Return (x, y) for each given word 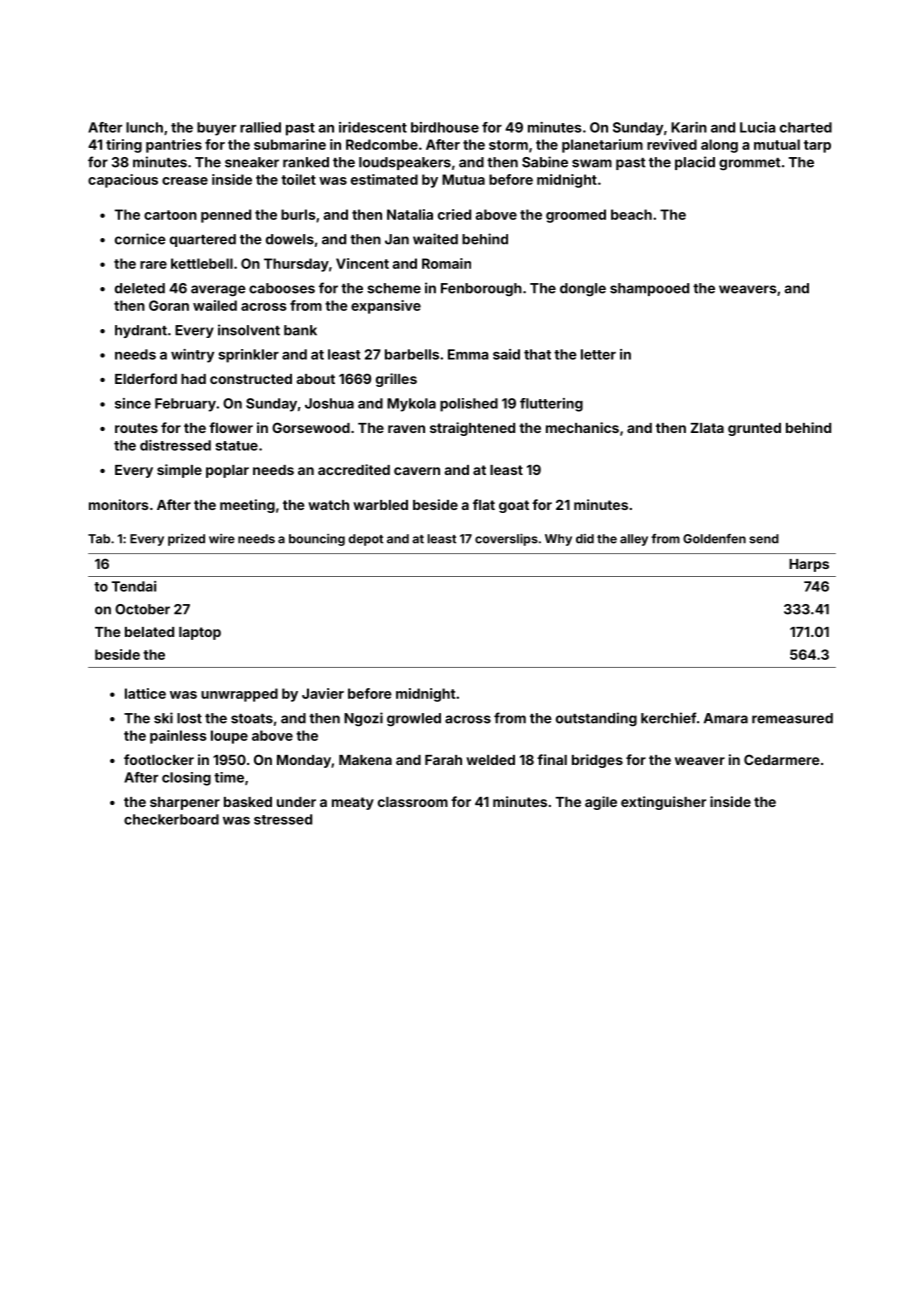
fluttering (551, 405)
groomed (576, 216)
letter (598, 354)
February (185, 405)
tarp (817, 146)
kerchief (669, 718)
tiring (124, 146)
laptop (200, 633)
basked (248, 802)
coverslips (506, 539)
